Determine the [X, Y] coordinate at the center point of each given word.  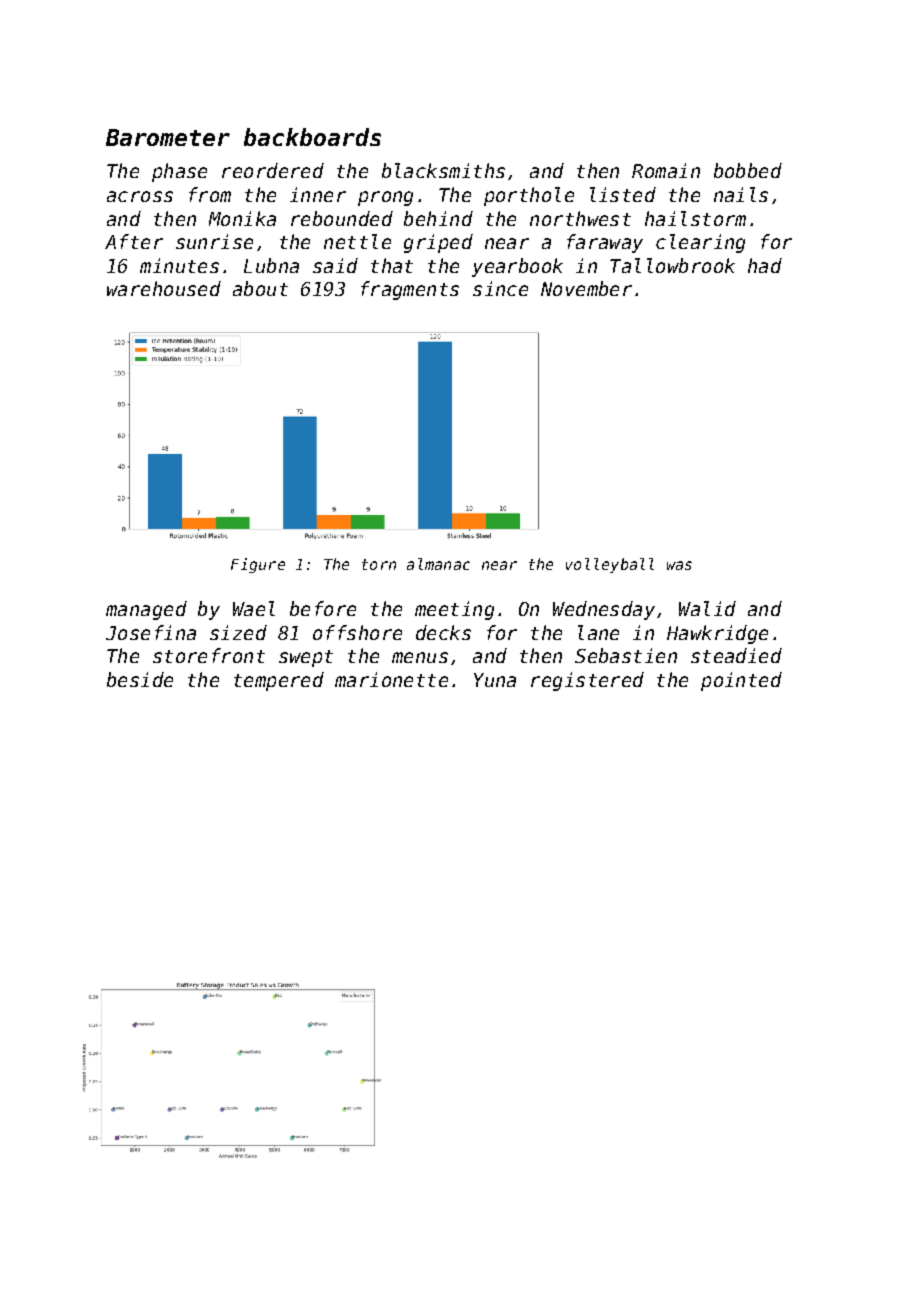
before [323, 608]
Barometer [168, 137]
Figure [258, 565]
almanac [438, 564]
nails [741, 194]
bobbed [748, 170]
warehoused [164, 288]
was [679, 565]
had [765, 265]
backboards [312, 137]
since [500, 288]
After [134, 241]
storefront [209, 655]
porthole [529, 196]
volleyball [610, 565]
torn [379, 564]
